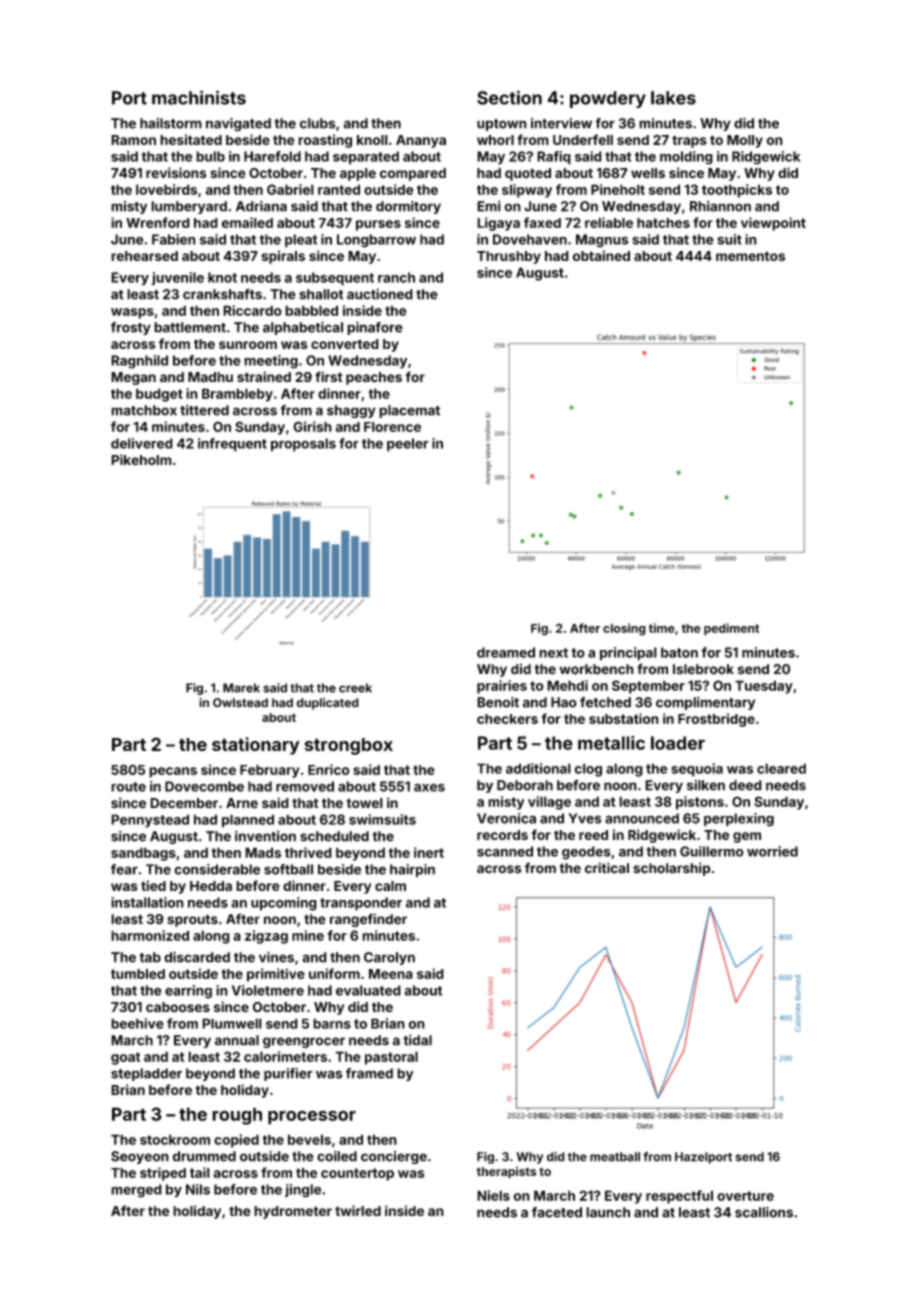 The width and height of the screenshot is (924, 1308). Describe the element at coordinates (601, 255) in the screenshot. I see `obtained` at that location.
